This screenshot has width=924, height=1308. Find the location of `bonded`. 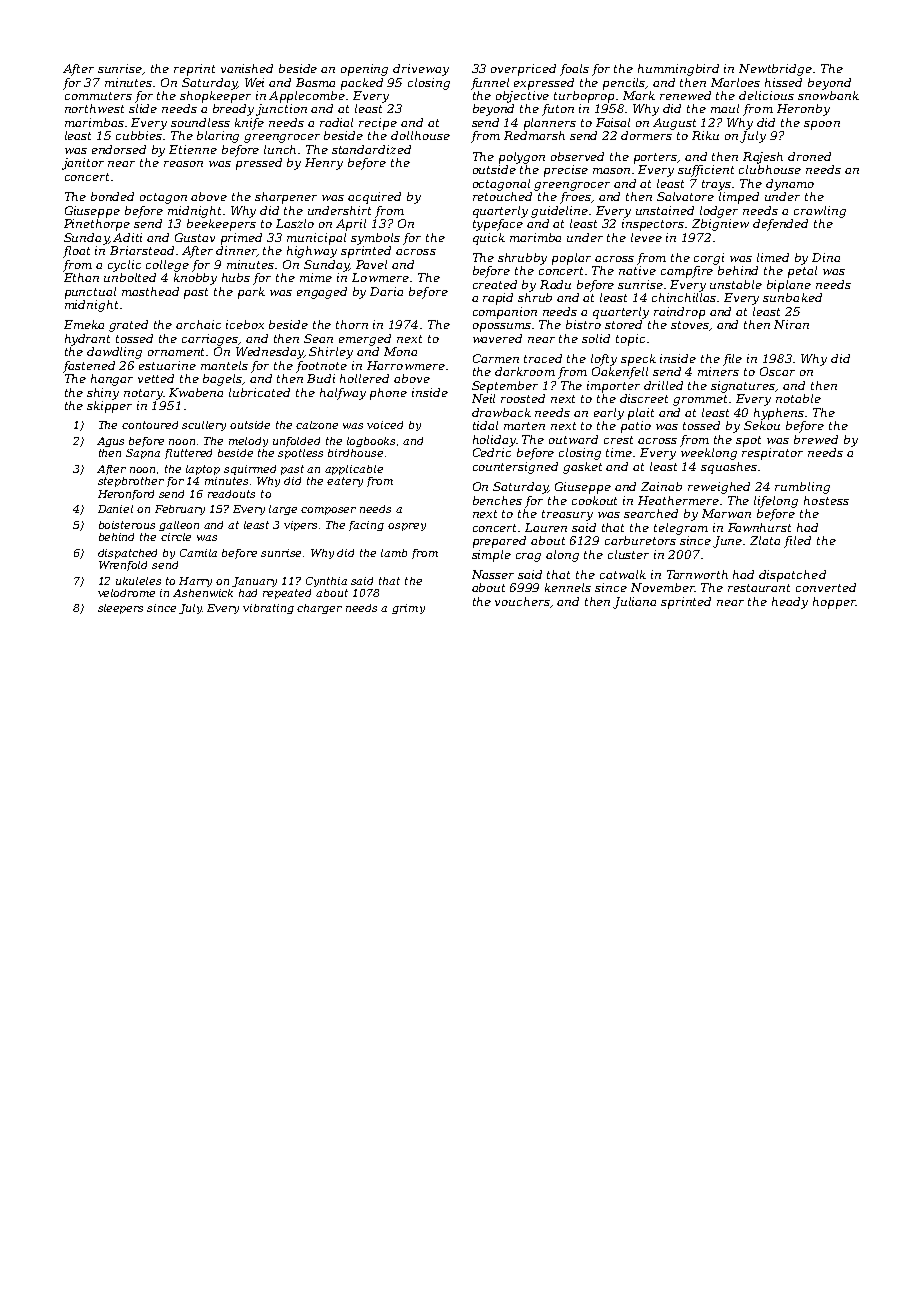

bonded is located at coordinates (112, 196).
